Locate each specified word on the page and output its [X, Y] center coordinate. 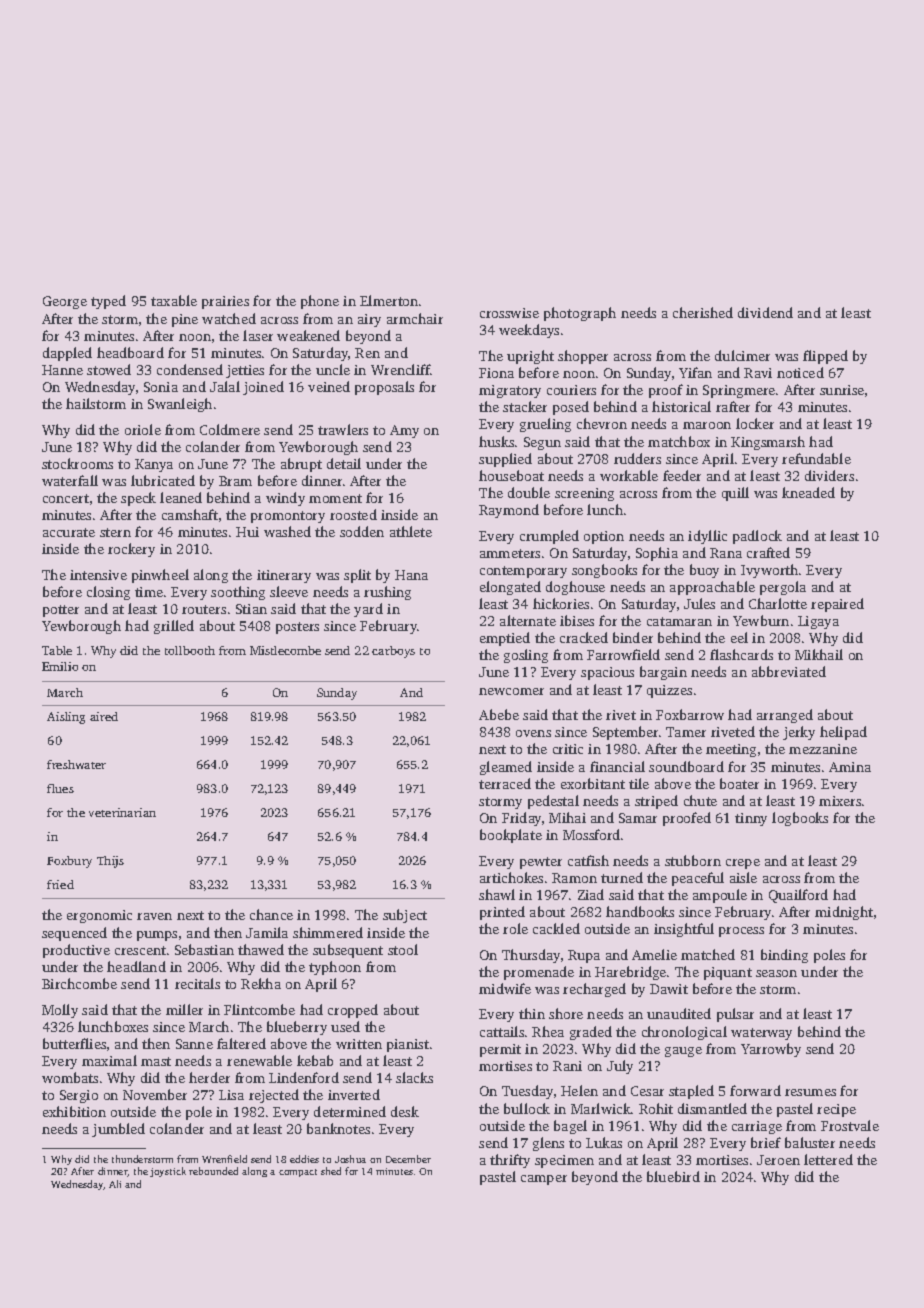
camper [544, 1180]
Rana [726, 553]
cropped [353, 1011]
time [149, 592]
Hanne [62, 370]
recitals [197, 983]
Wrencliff [401, 369]
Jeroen [778, 1160]
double [529, 492]
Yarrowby [771, 1050]
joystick [168, 1172]
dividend [765, 312]
